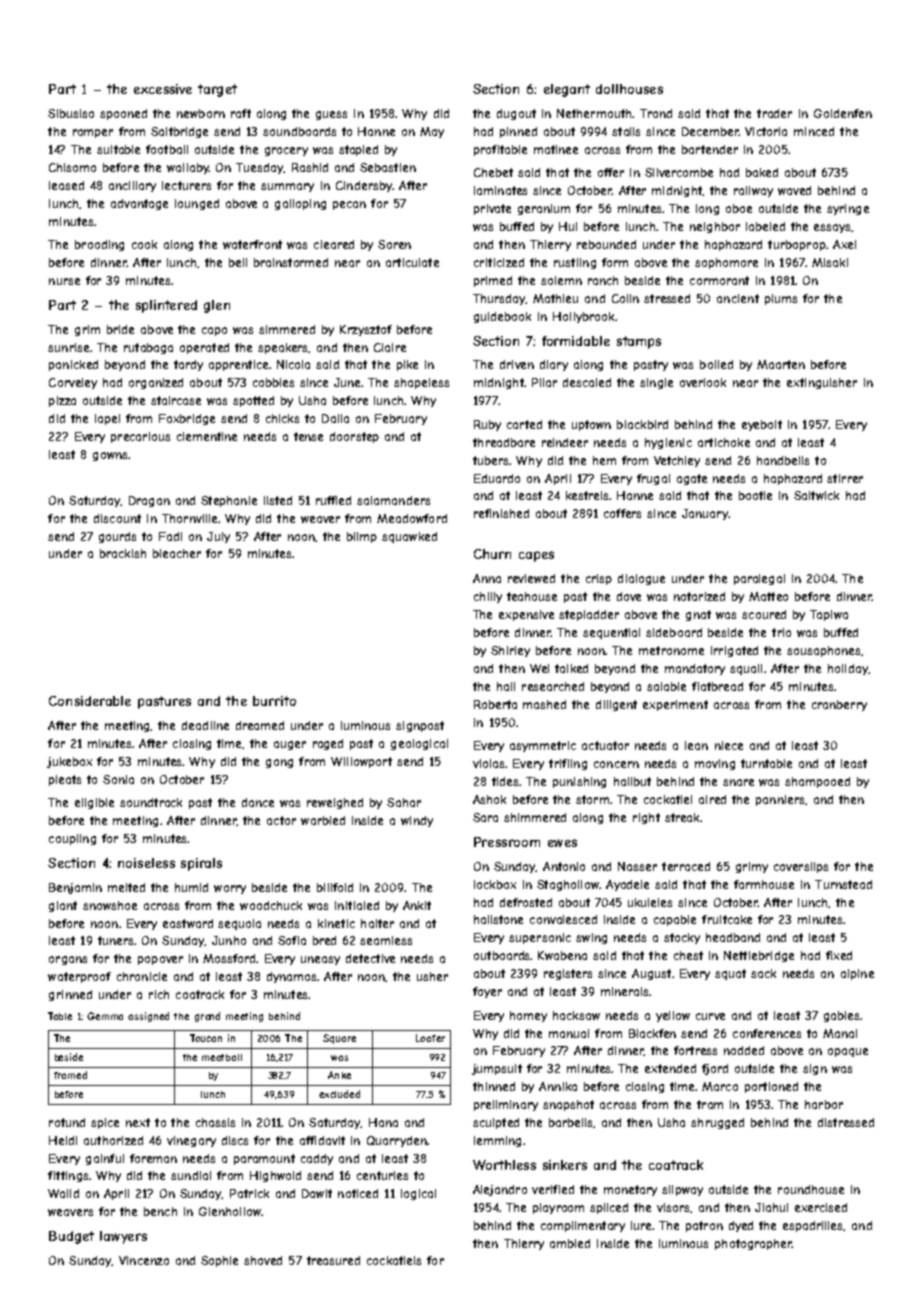 The height and width of the image is (1308, 924). Describe the element at coordinates (488, 597) in the image. I see `chilly` at that location.
